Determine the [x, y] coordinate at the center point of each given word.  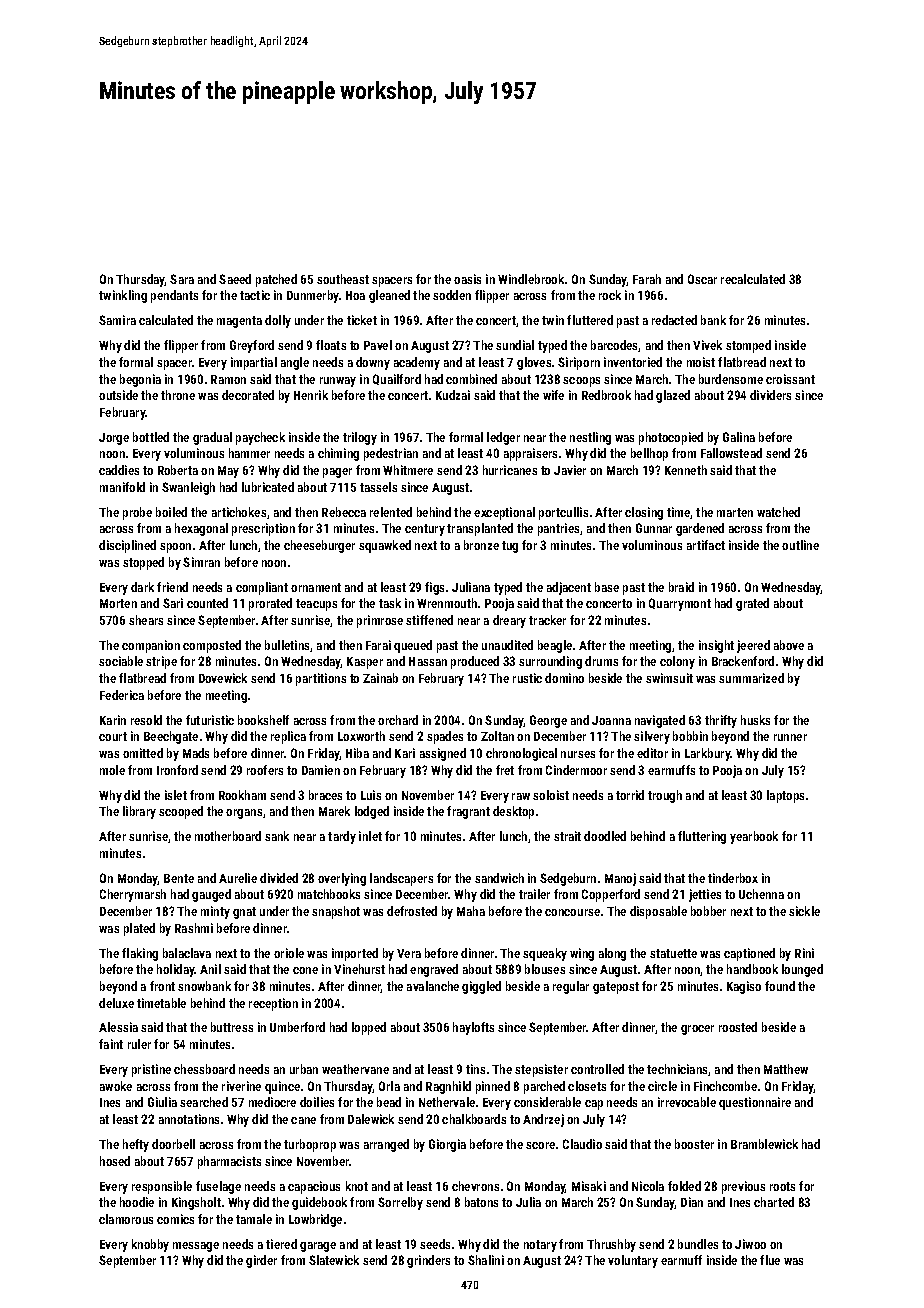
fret [505, 770]
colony [677, 662]
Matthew [786, 1069]
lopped [369, 1028]
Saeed [235, 279]
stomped [748, 346]
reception [273, 1004]
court [113, 736]
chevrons [475, 1186]
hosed [115, 1161]
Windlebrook [531, 279]
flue [770, 1260]
